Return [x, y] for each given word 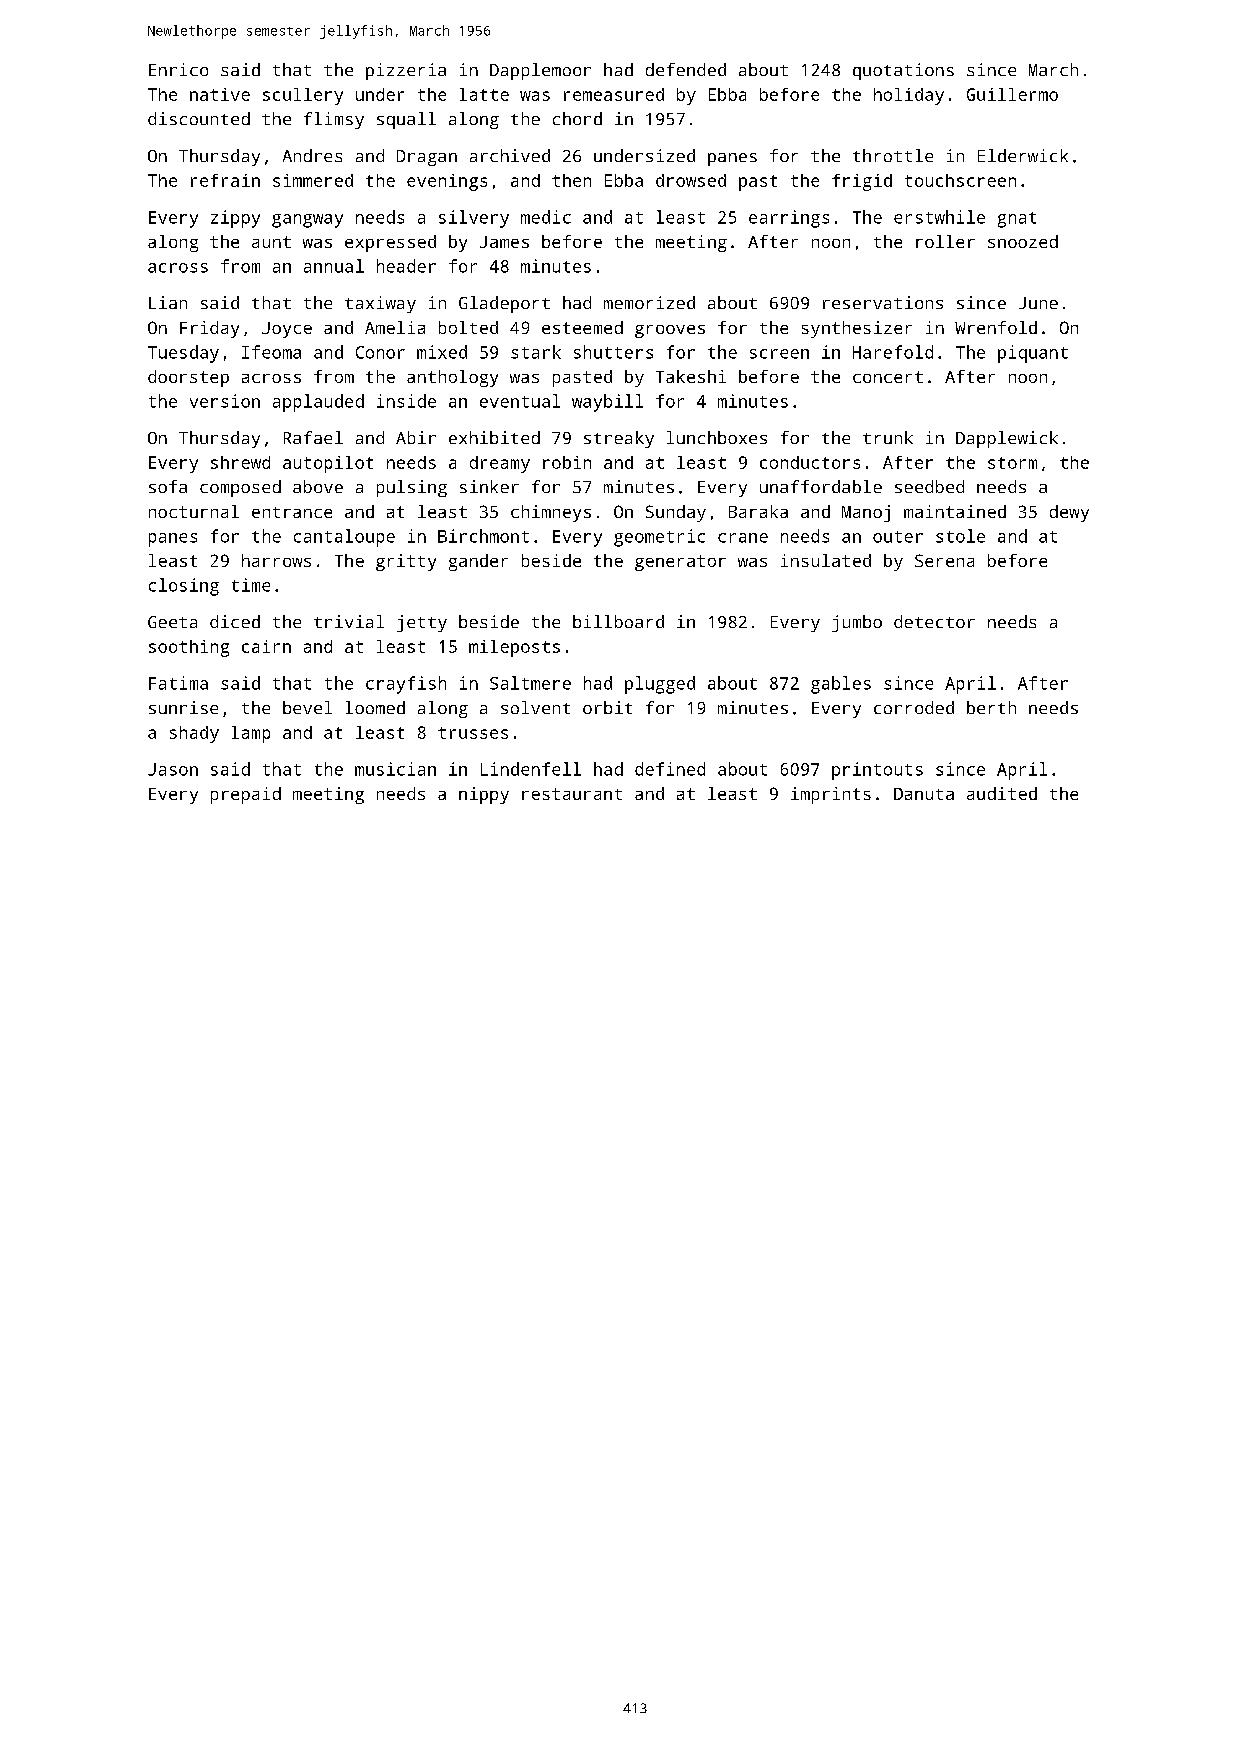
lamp [251, 734]
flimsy [334, 120]
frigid [862, 182]
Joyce [287, 330]
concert [888, 377]
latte [484, 94]
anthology [452, 378]
